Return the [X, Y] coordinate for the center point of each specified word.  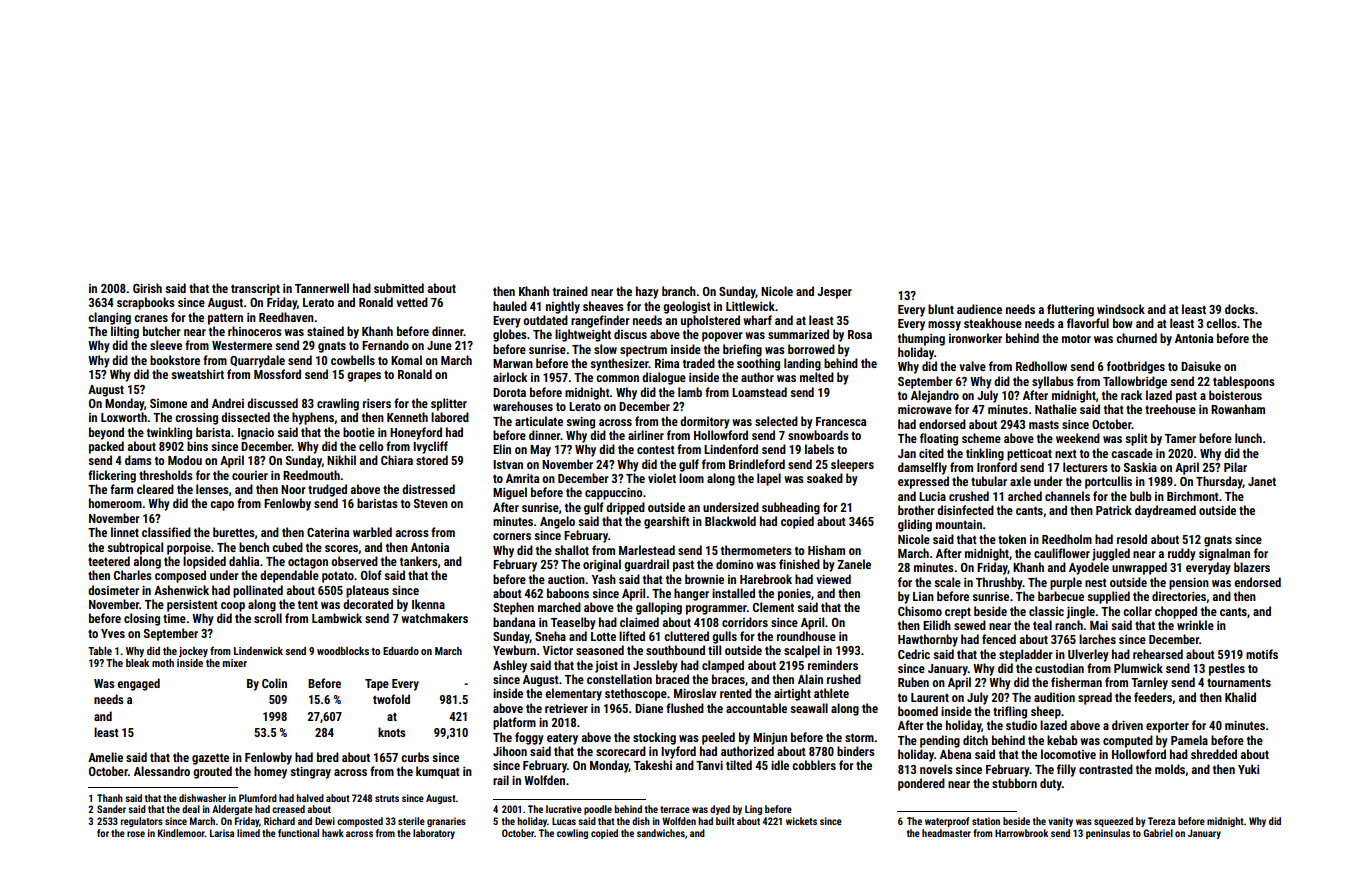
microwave [925, 409]
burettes [234, 532]
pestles [1227, 669]
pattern [225, 319]
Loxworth [124, 417]
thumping [921, 339]
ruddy [1182, 554]
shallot [572, 550]
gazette [210, 759]
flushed [685, 708]
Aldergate [232, 810]
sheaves [603, 306]
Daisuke [1201, 366]
